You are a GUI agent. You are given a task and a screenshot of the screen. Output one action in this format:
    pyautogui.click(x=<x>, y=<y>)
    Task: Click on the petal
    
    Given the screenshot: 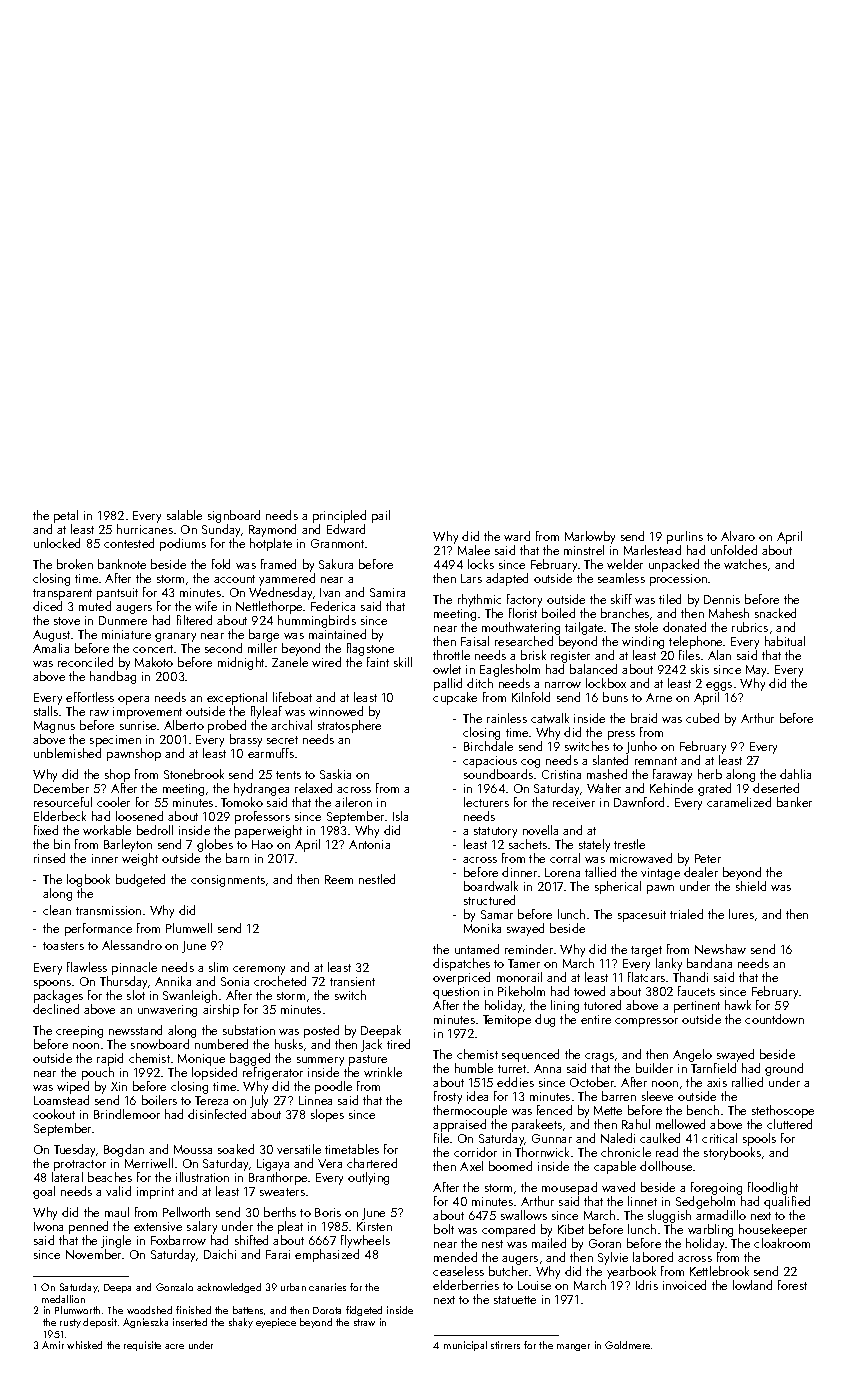 What is the action you would take?
    pyautogui.click(x=66, y=516)
